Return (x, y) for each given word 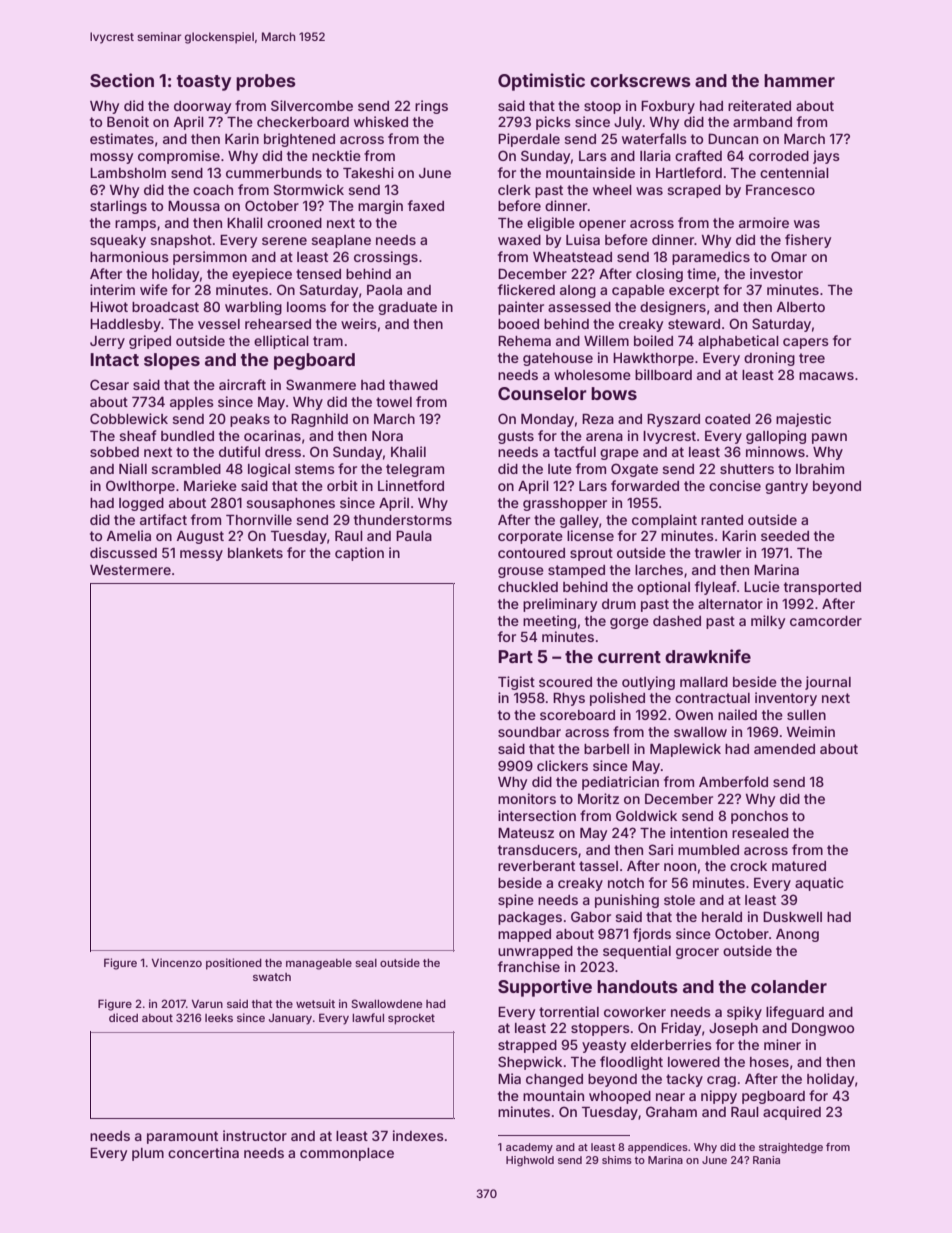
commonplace (347, 1154)
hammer (799, 80)
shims (617, 1160)
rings (431, 107)
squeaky (118, 241)
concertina (203, 1152)
